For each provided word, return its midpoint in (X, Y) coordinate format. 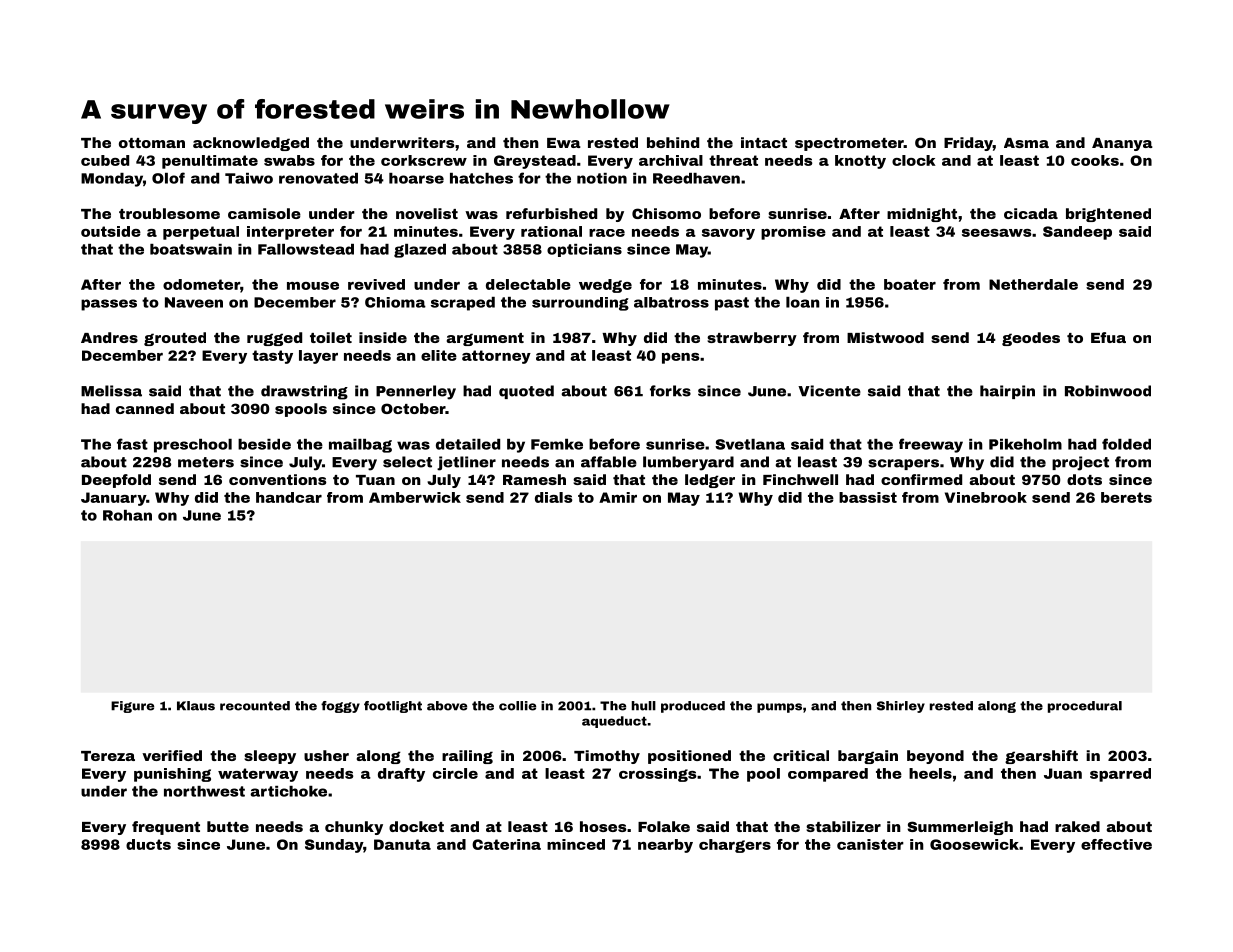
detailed (468, 444)
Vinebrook (986, 497)
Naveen (194, 302)
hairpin (1007, 392)
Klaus (196, 706)
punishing (172, 775)
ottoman (152, 143)
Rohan (127, 515)
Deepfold (116, 481)
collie (517, 706)
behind (673, 142)
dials (553, 497)
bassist (868, 497)
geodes (1031, 339)
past (732, 304)
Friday (968, 144)
